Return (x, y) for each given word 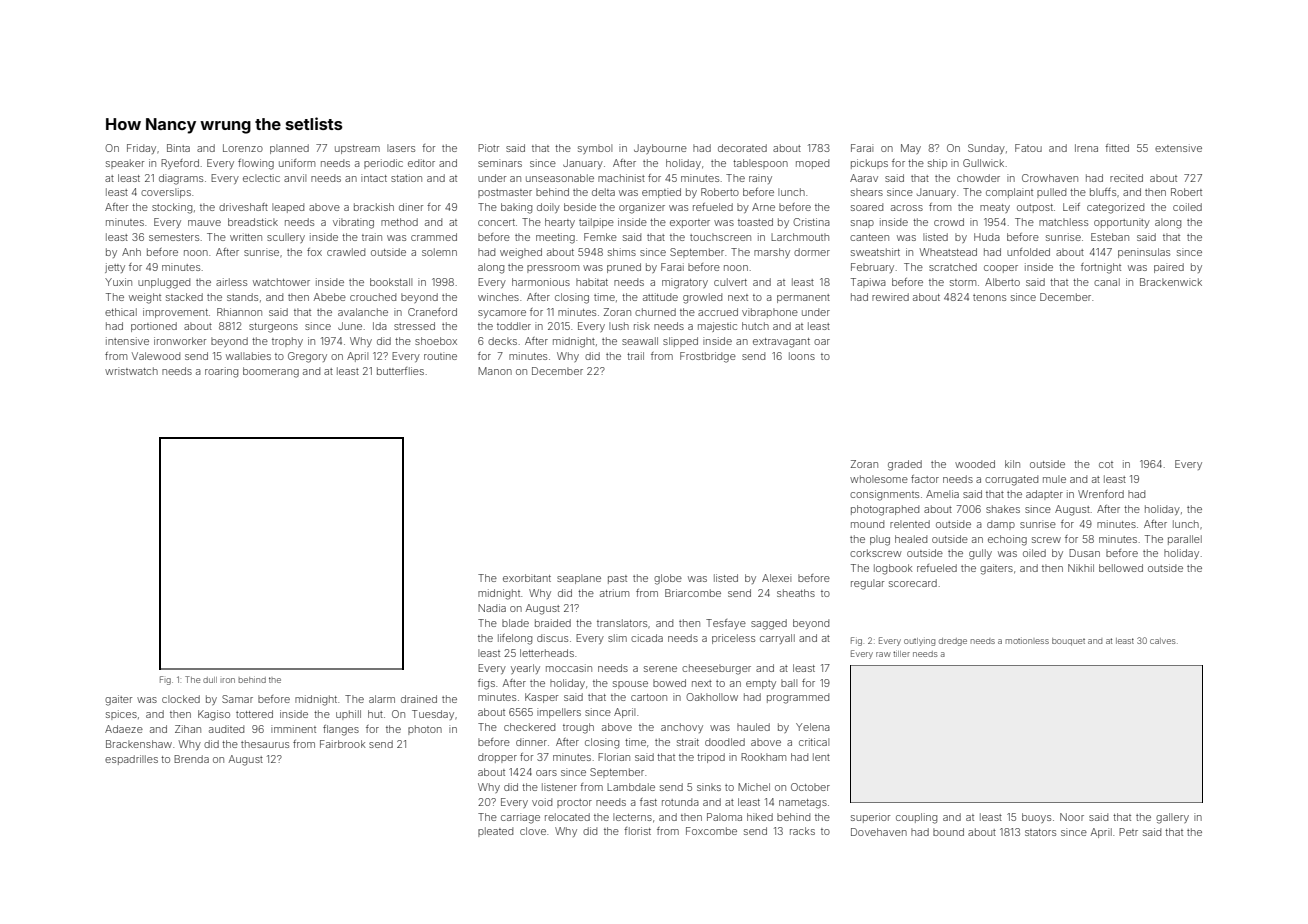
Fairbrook (343, 744)
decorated (742, 148)
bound (948, 832)
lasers (401, 148)
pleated (495, 832)
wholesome (879, 479)
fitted (1117, 148)
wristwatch (131, 371)
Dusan (1084, 553)
